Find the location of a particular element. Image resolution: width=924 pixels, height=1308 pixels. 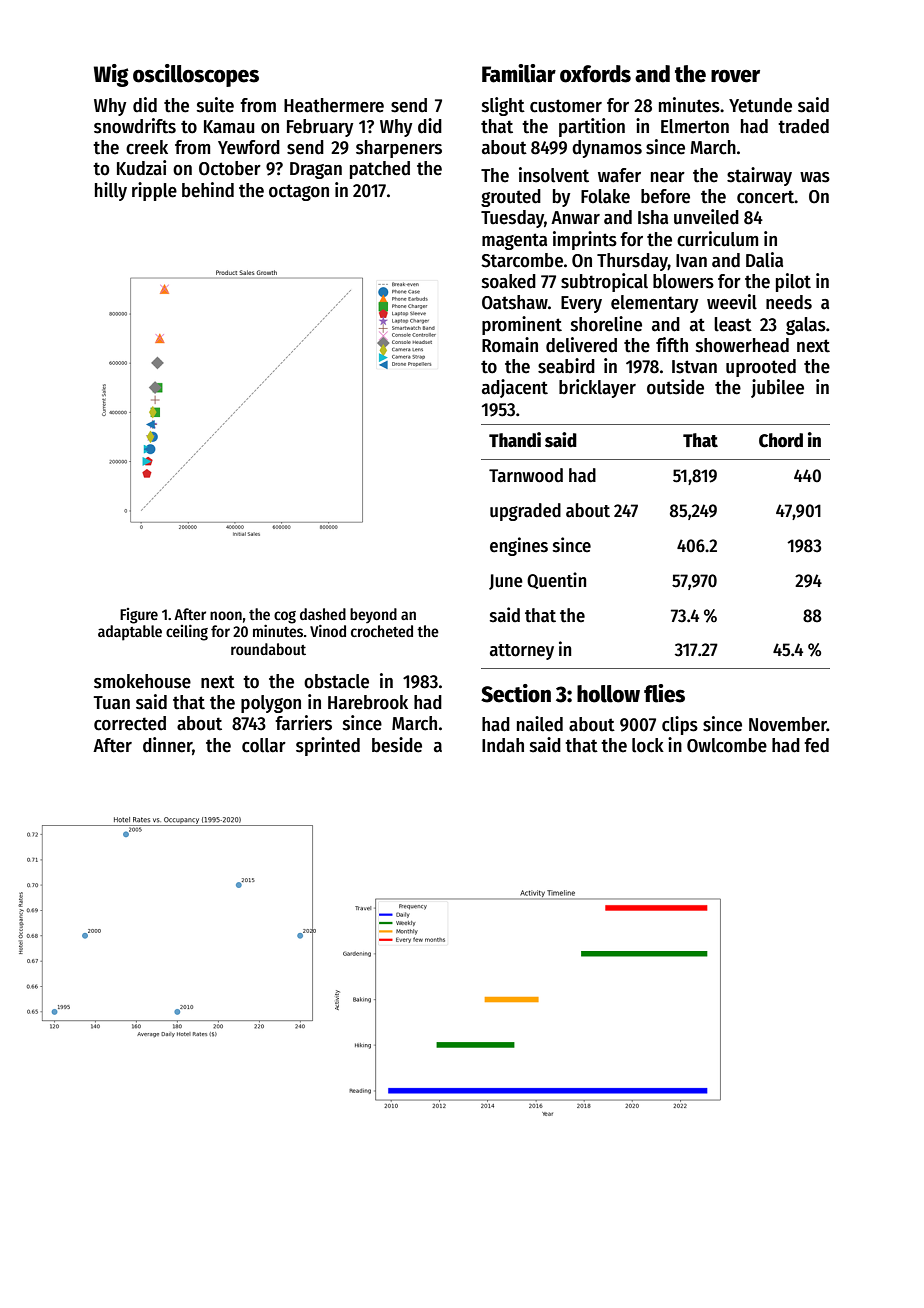

soaked is located at coordinates (509, 281).
